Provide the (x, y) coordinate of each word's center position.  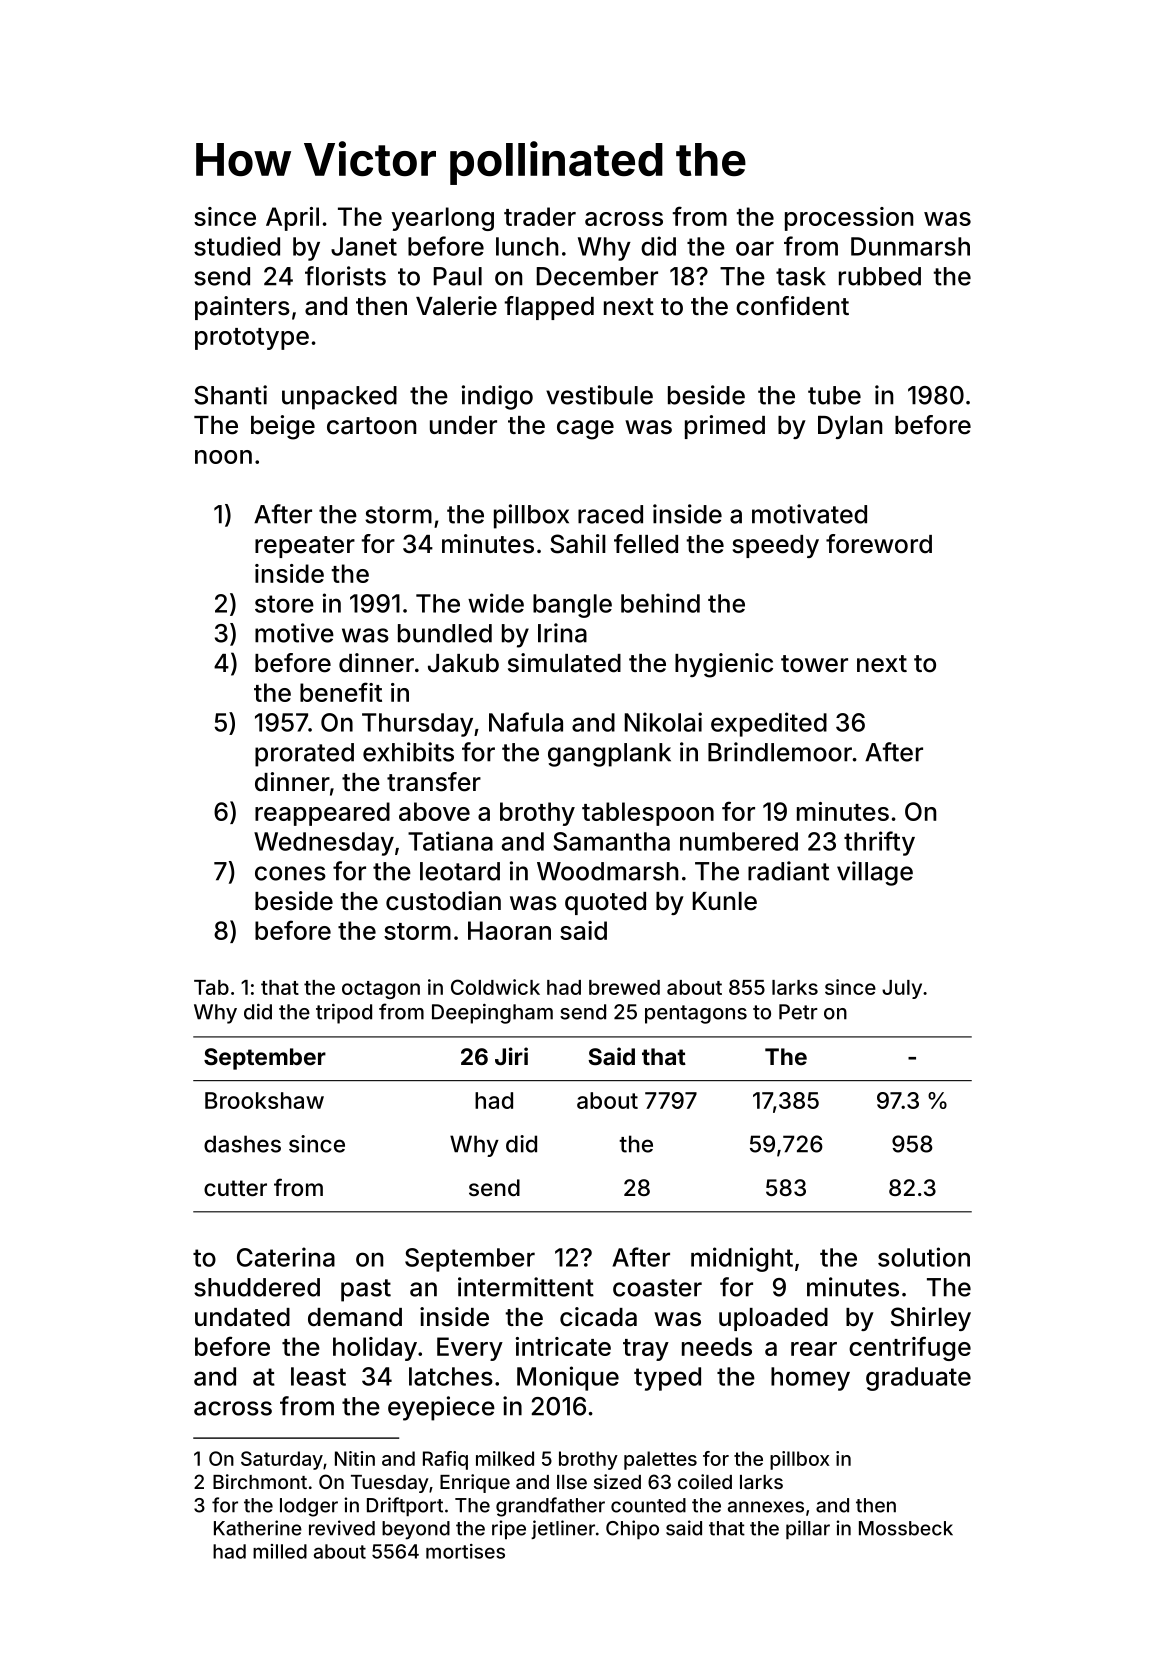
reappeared (322, 814)
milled (280, 1551)
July (902, 989)
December (597, 276)
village (875, 873)
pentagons (696, 1014)
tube (834, 395)
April (292, 219)
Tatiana (450, 841)
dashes (242, 1144)
